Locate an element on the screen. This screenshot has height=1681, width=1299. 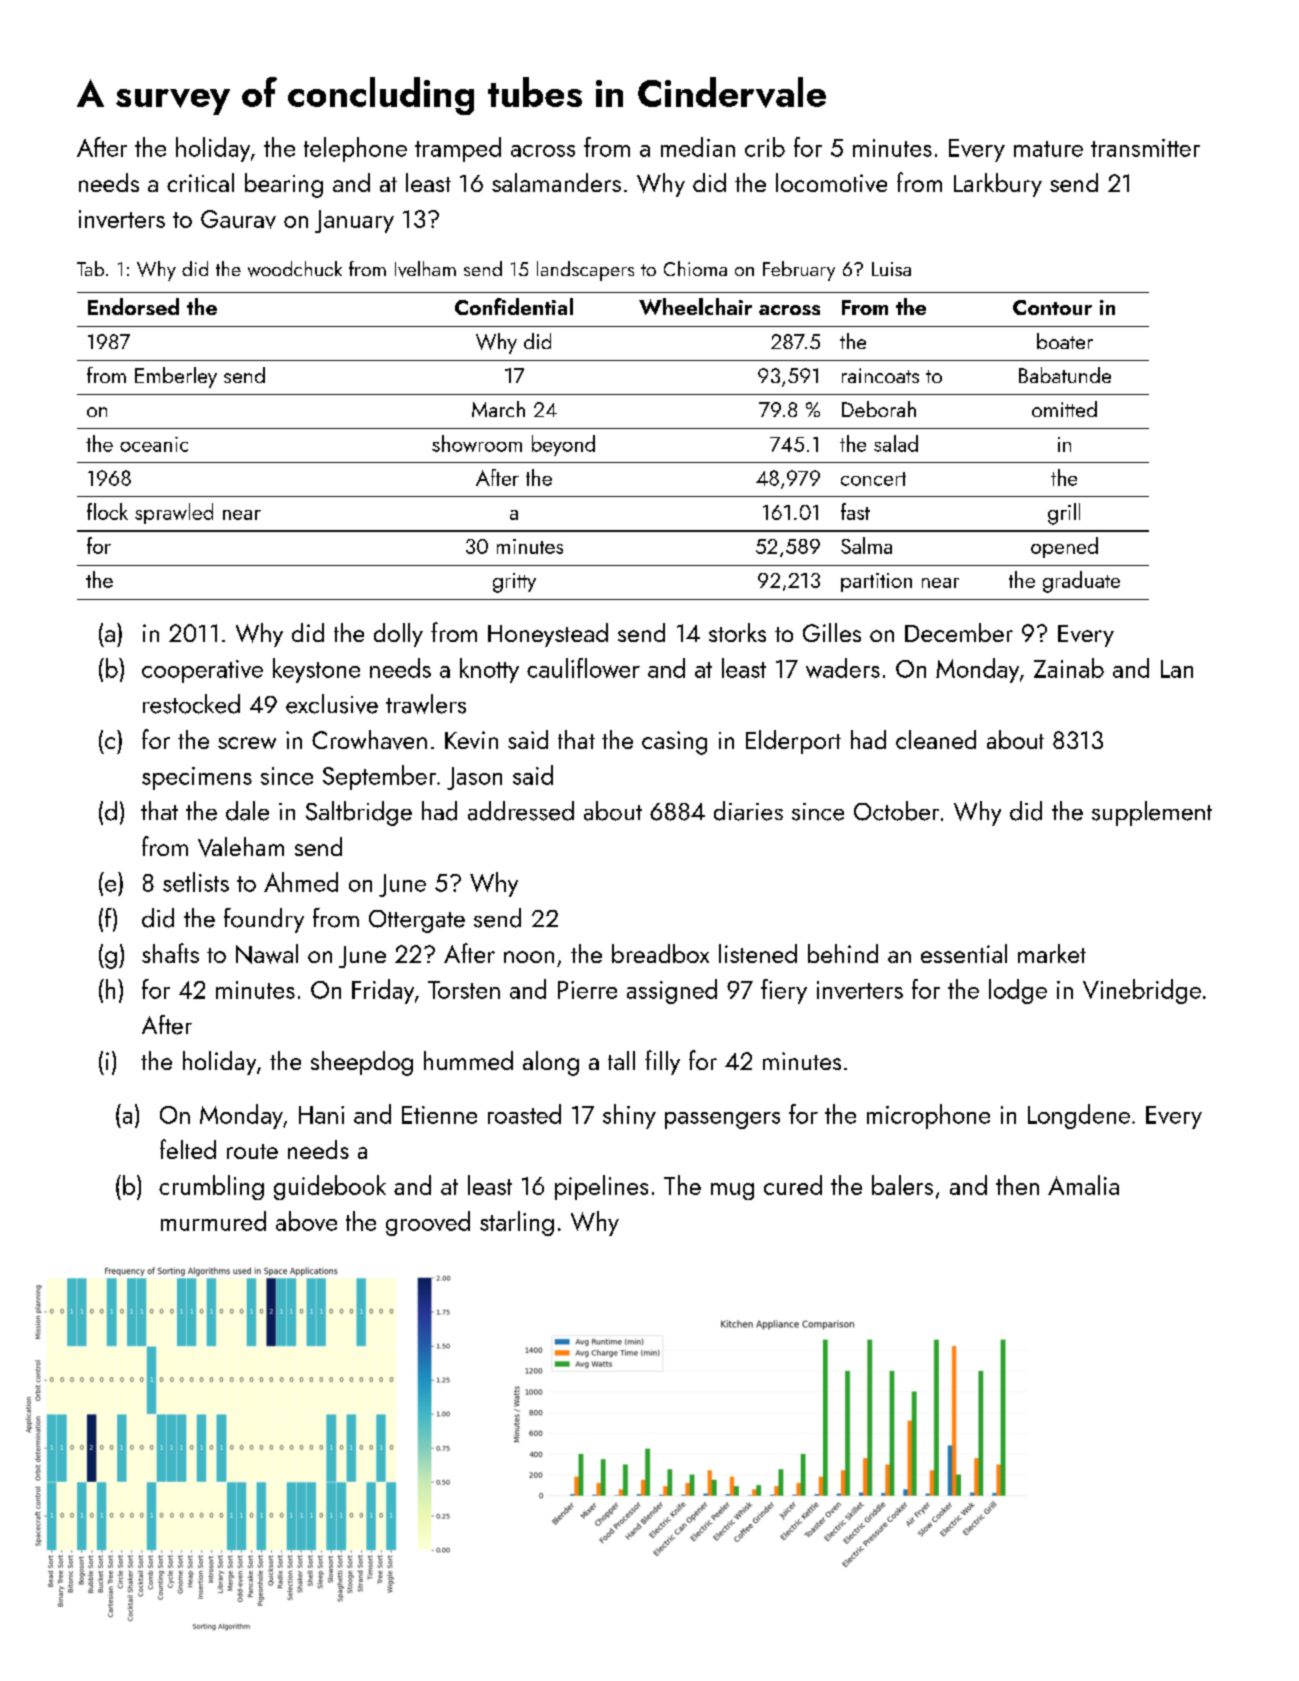
trawlers is located at coordinates (426, 704).
